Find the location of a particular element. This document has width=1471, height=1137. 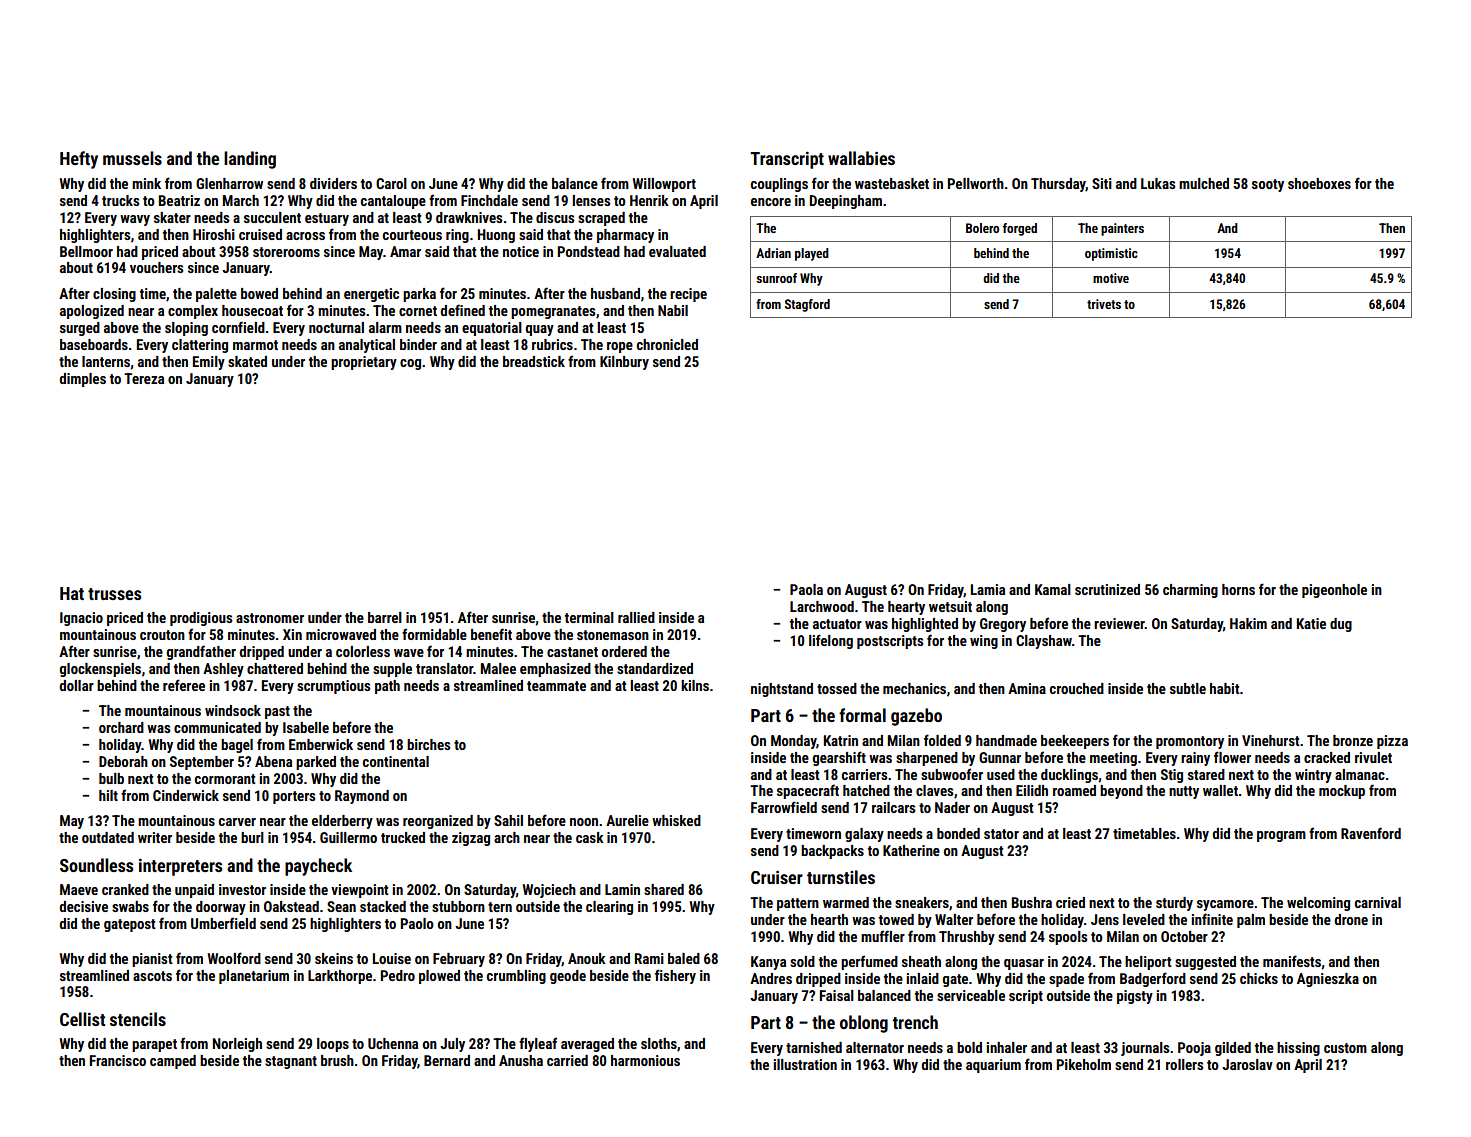

Francisco is located at coordinates (118, 1060).
